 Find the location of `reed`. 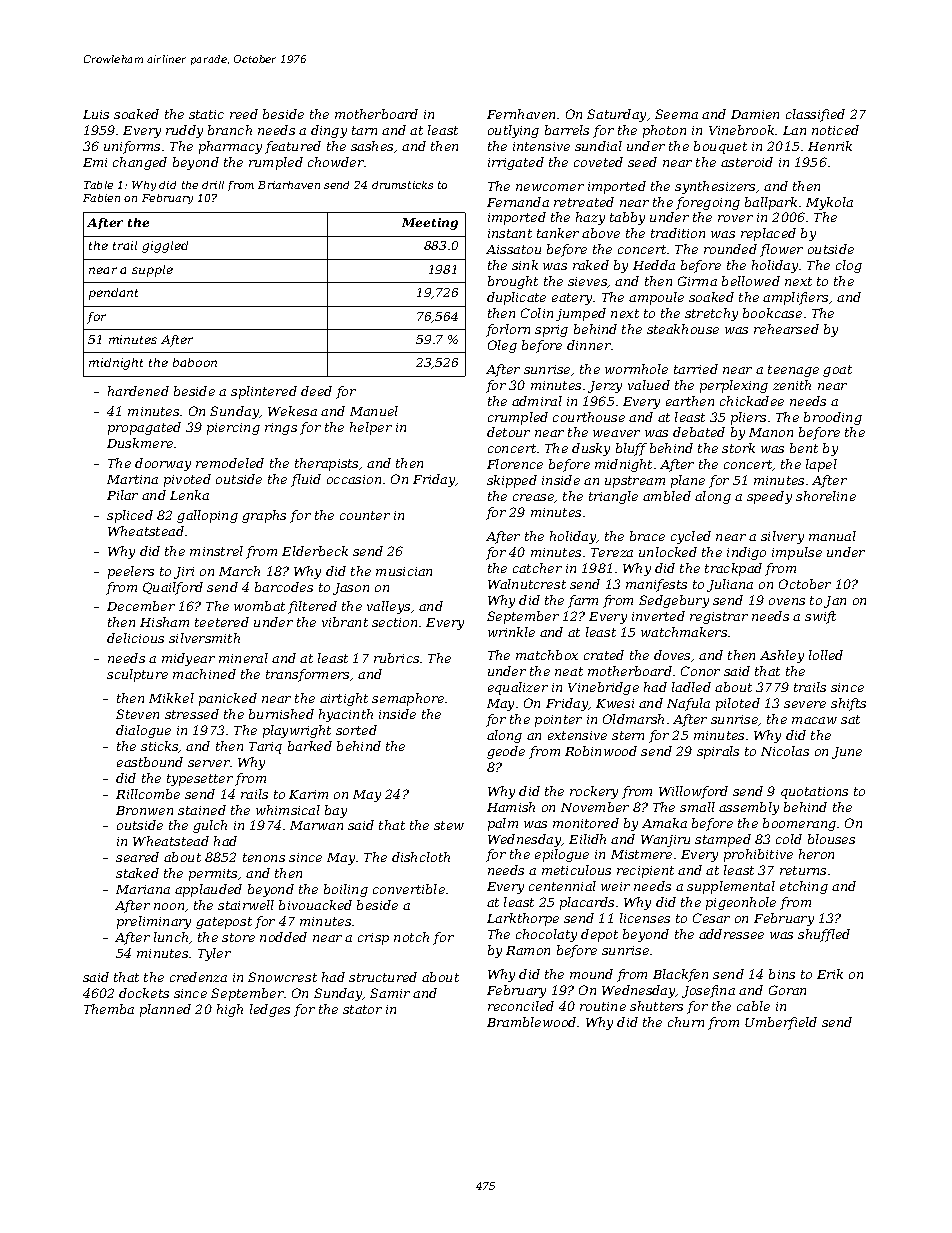

reed is located at coordinates (244, 114).
